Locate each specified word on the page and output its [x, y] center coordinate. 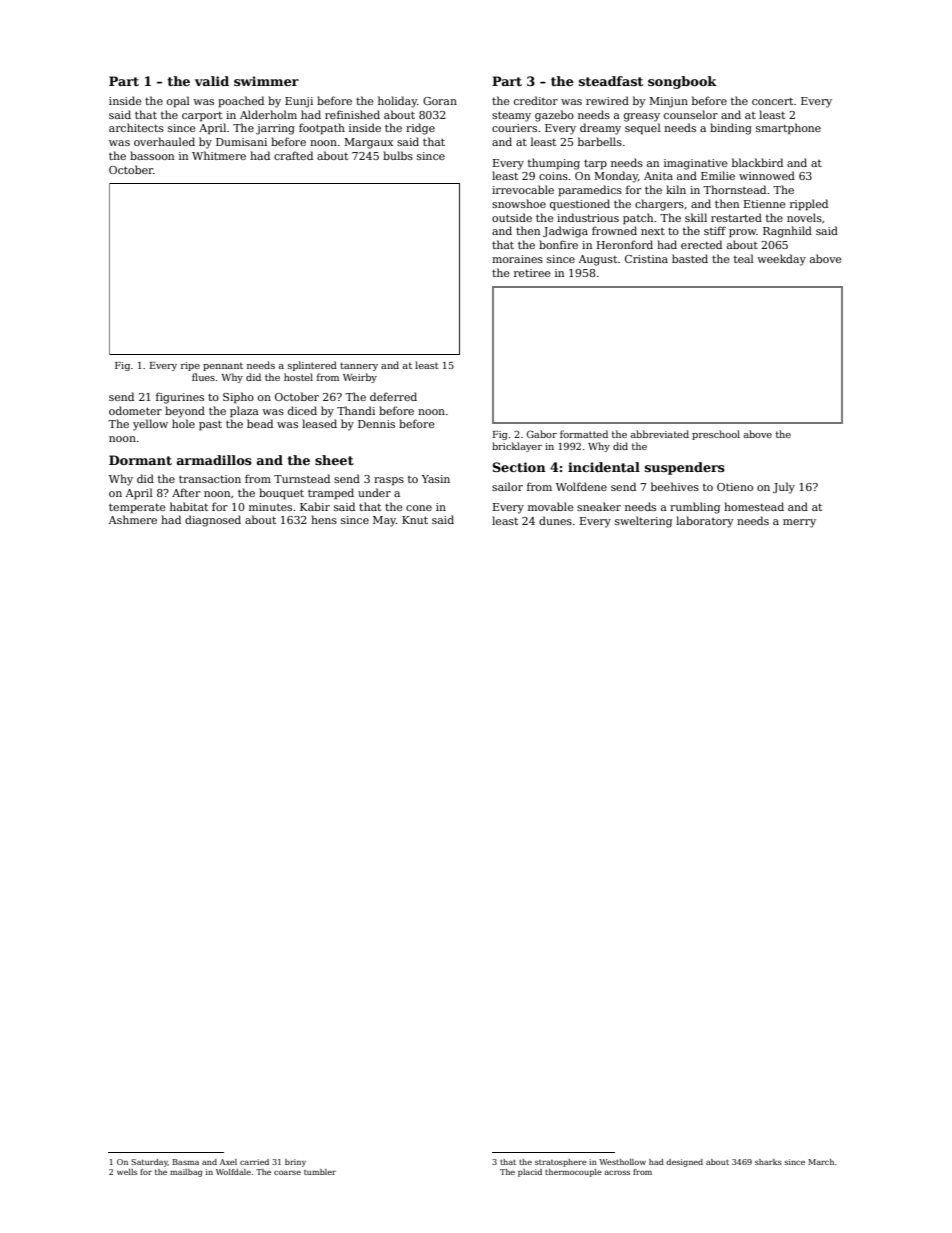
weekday [781, 260]
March [821, 1162]
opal [178, 102]
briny [295, 1163]
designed [684, 1163]
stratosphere [561, 1163]
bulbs [398, 155]
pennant [223, 366]
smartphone [788, 128]
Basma [185, 1162]
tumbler [320, 1172]
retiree [532, 273]
